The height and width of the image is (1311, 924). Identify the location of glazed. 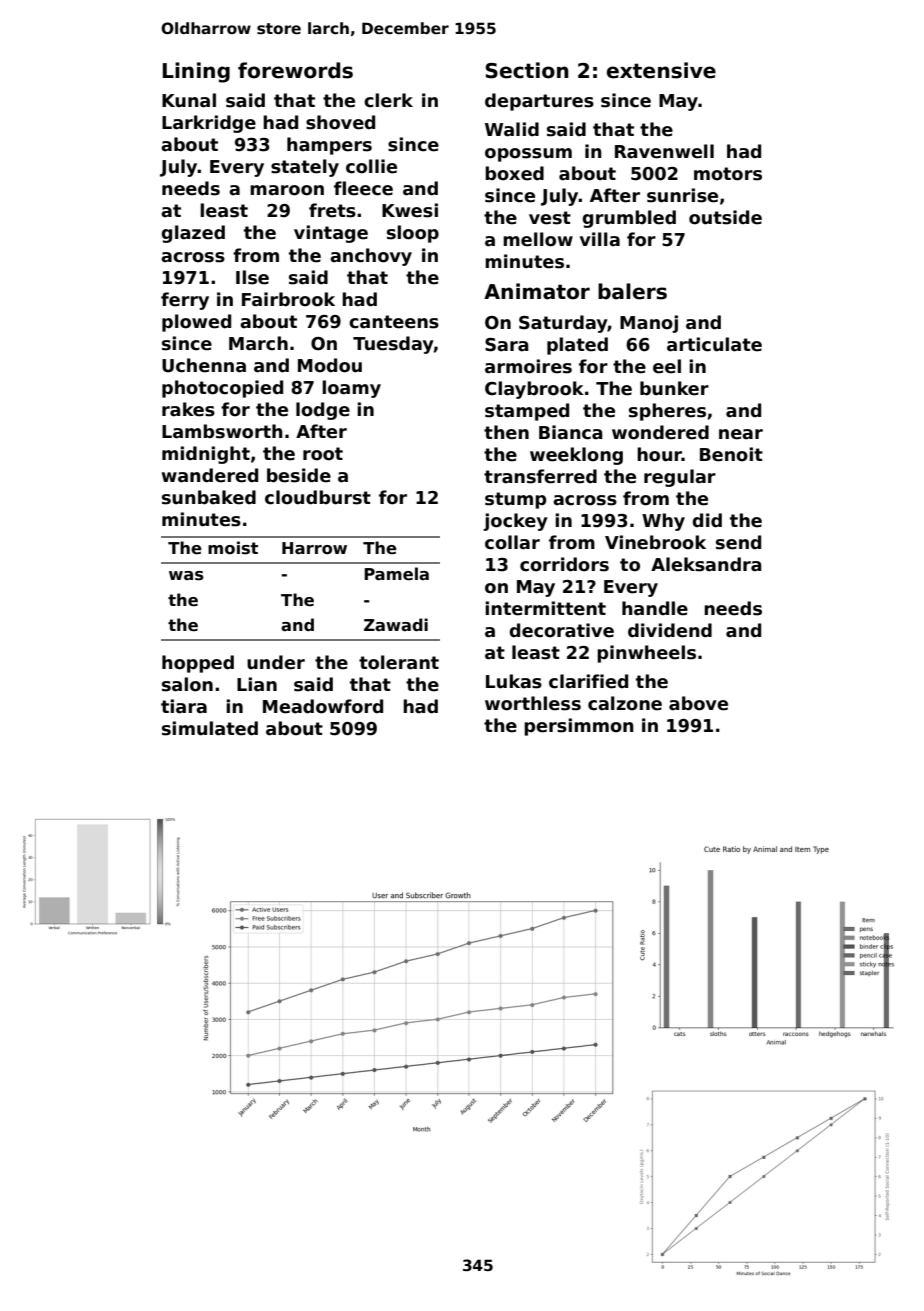
(193, 234).
